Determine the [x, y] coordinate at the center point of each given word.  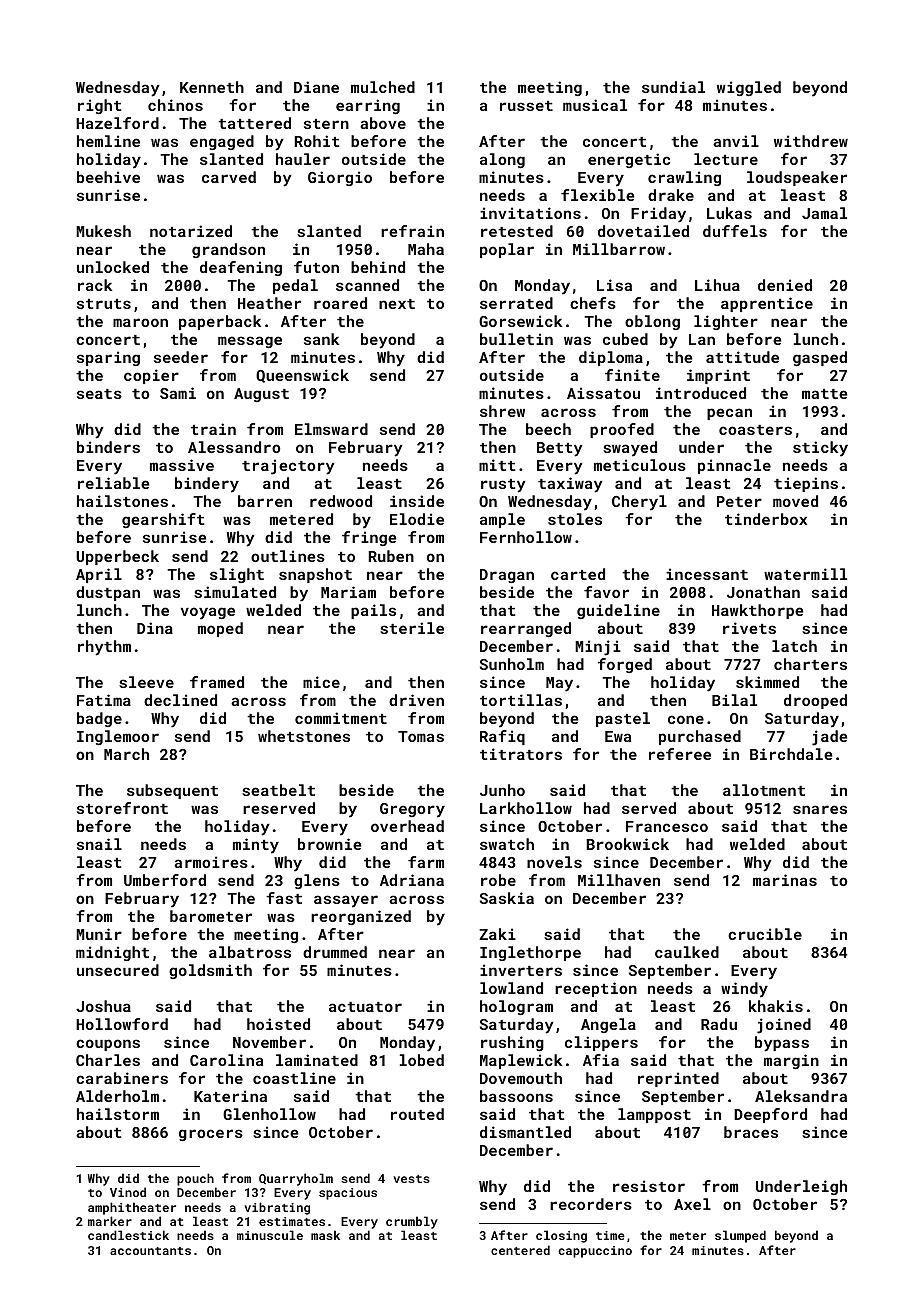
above [383, 123]
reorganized [361, 917]
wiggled [749, 88]
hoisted [278, 1024]
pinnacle [734, 466]
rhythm [104, 648]
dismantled [525, 1132]
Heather [269, 303]
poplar [507, 250]
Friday [658, 215]
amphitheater [132, 1208]
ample [502, 520]
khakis [776, 1006]
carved [229, 177]
